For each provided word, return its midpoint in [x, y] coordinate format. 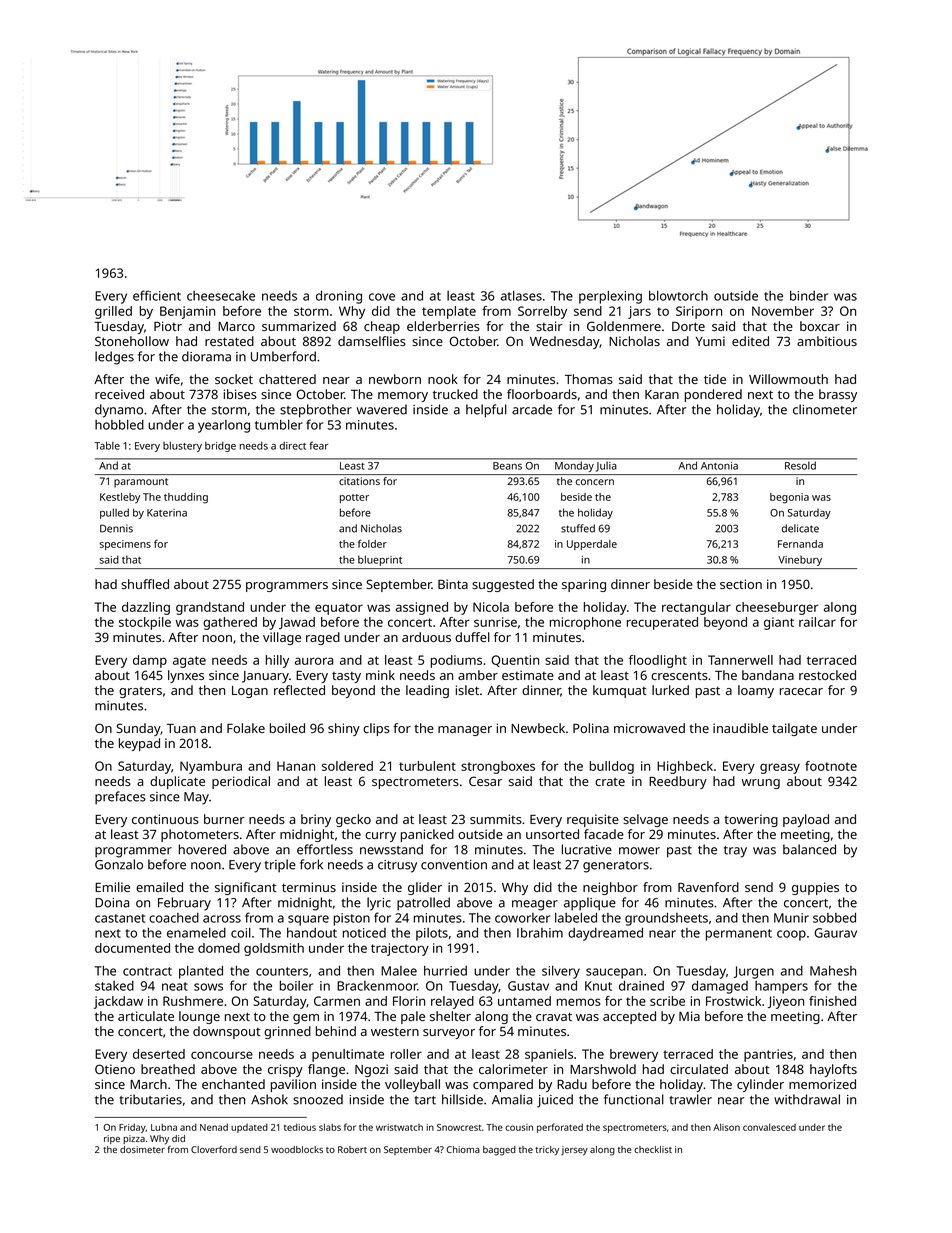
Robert [352, 1149]
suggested [503, 585]
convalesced [769, 1127]
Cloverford [214, 1149]
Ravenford [708, 887]
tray [735, 852]
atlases [521, 296]
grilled [113, 312]
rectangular [696, 608]
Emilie [112, 887]
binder [809, 296]
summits [496, 819]
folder [372, 543]
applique [590, 904]
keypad [139, 744]
